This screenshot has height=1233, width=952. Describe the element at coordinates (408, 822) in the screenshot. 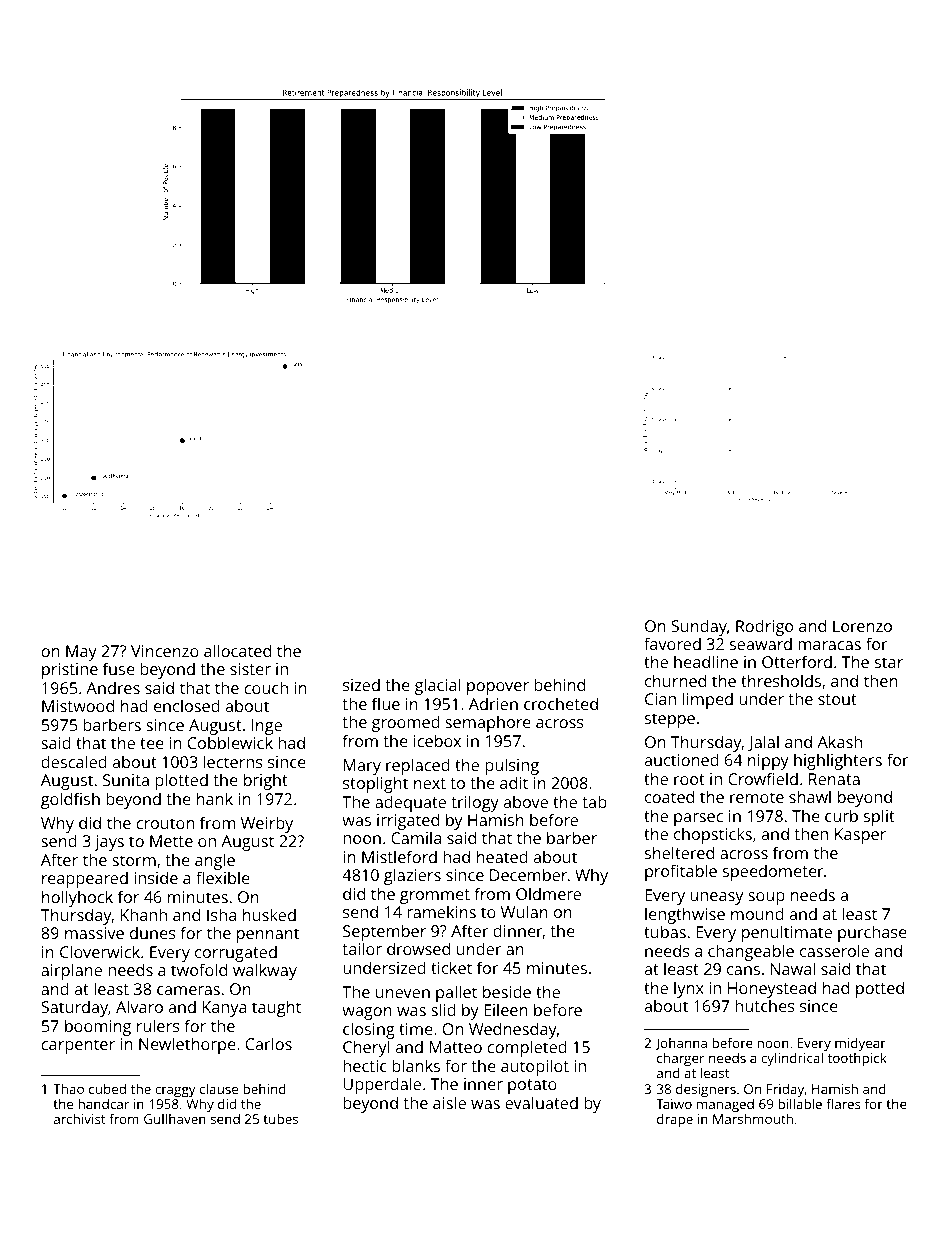

I see `irrigated` at that location.
